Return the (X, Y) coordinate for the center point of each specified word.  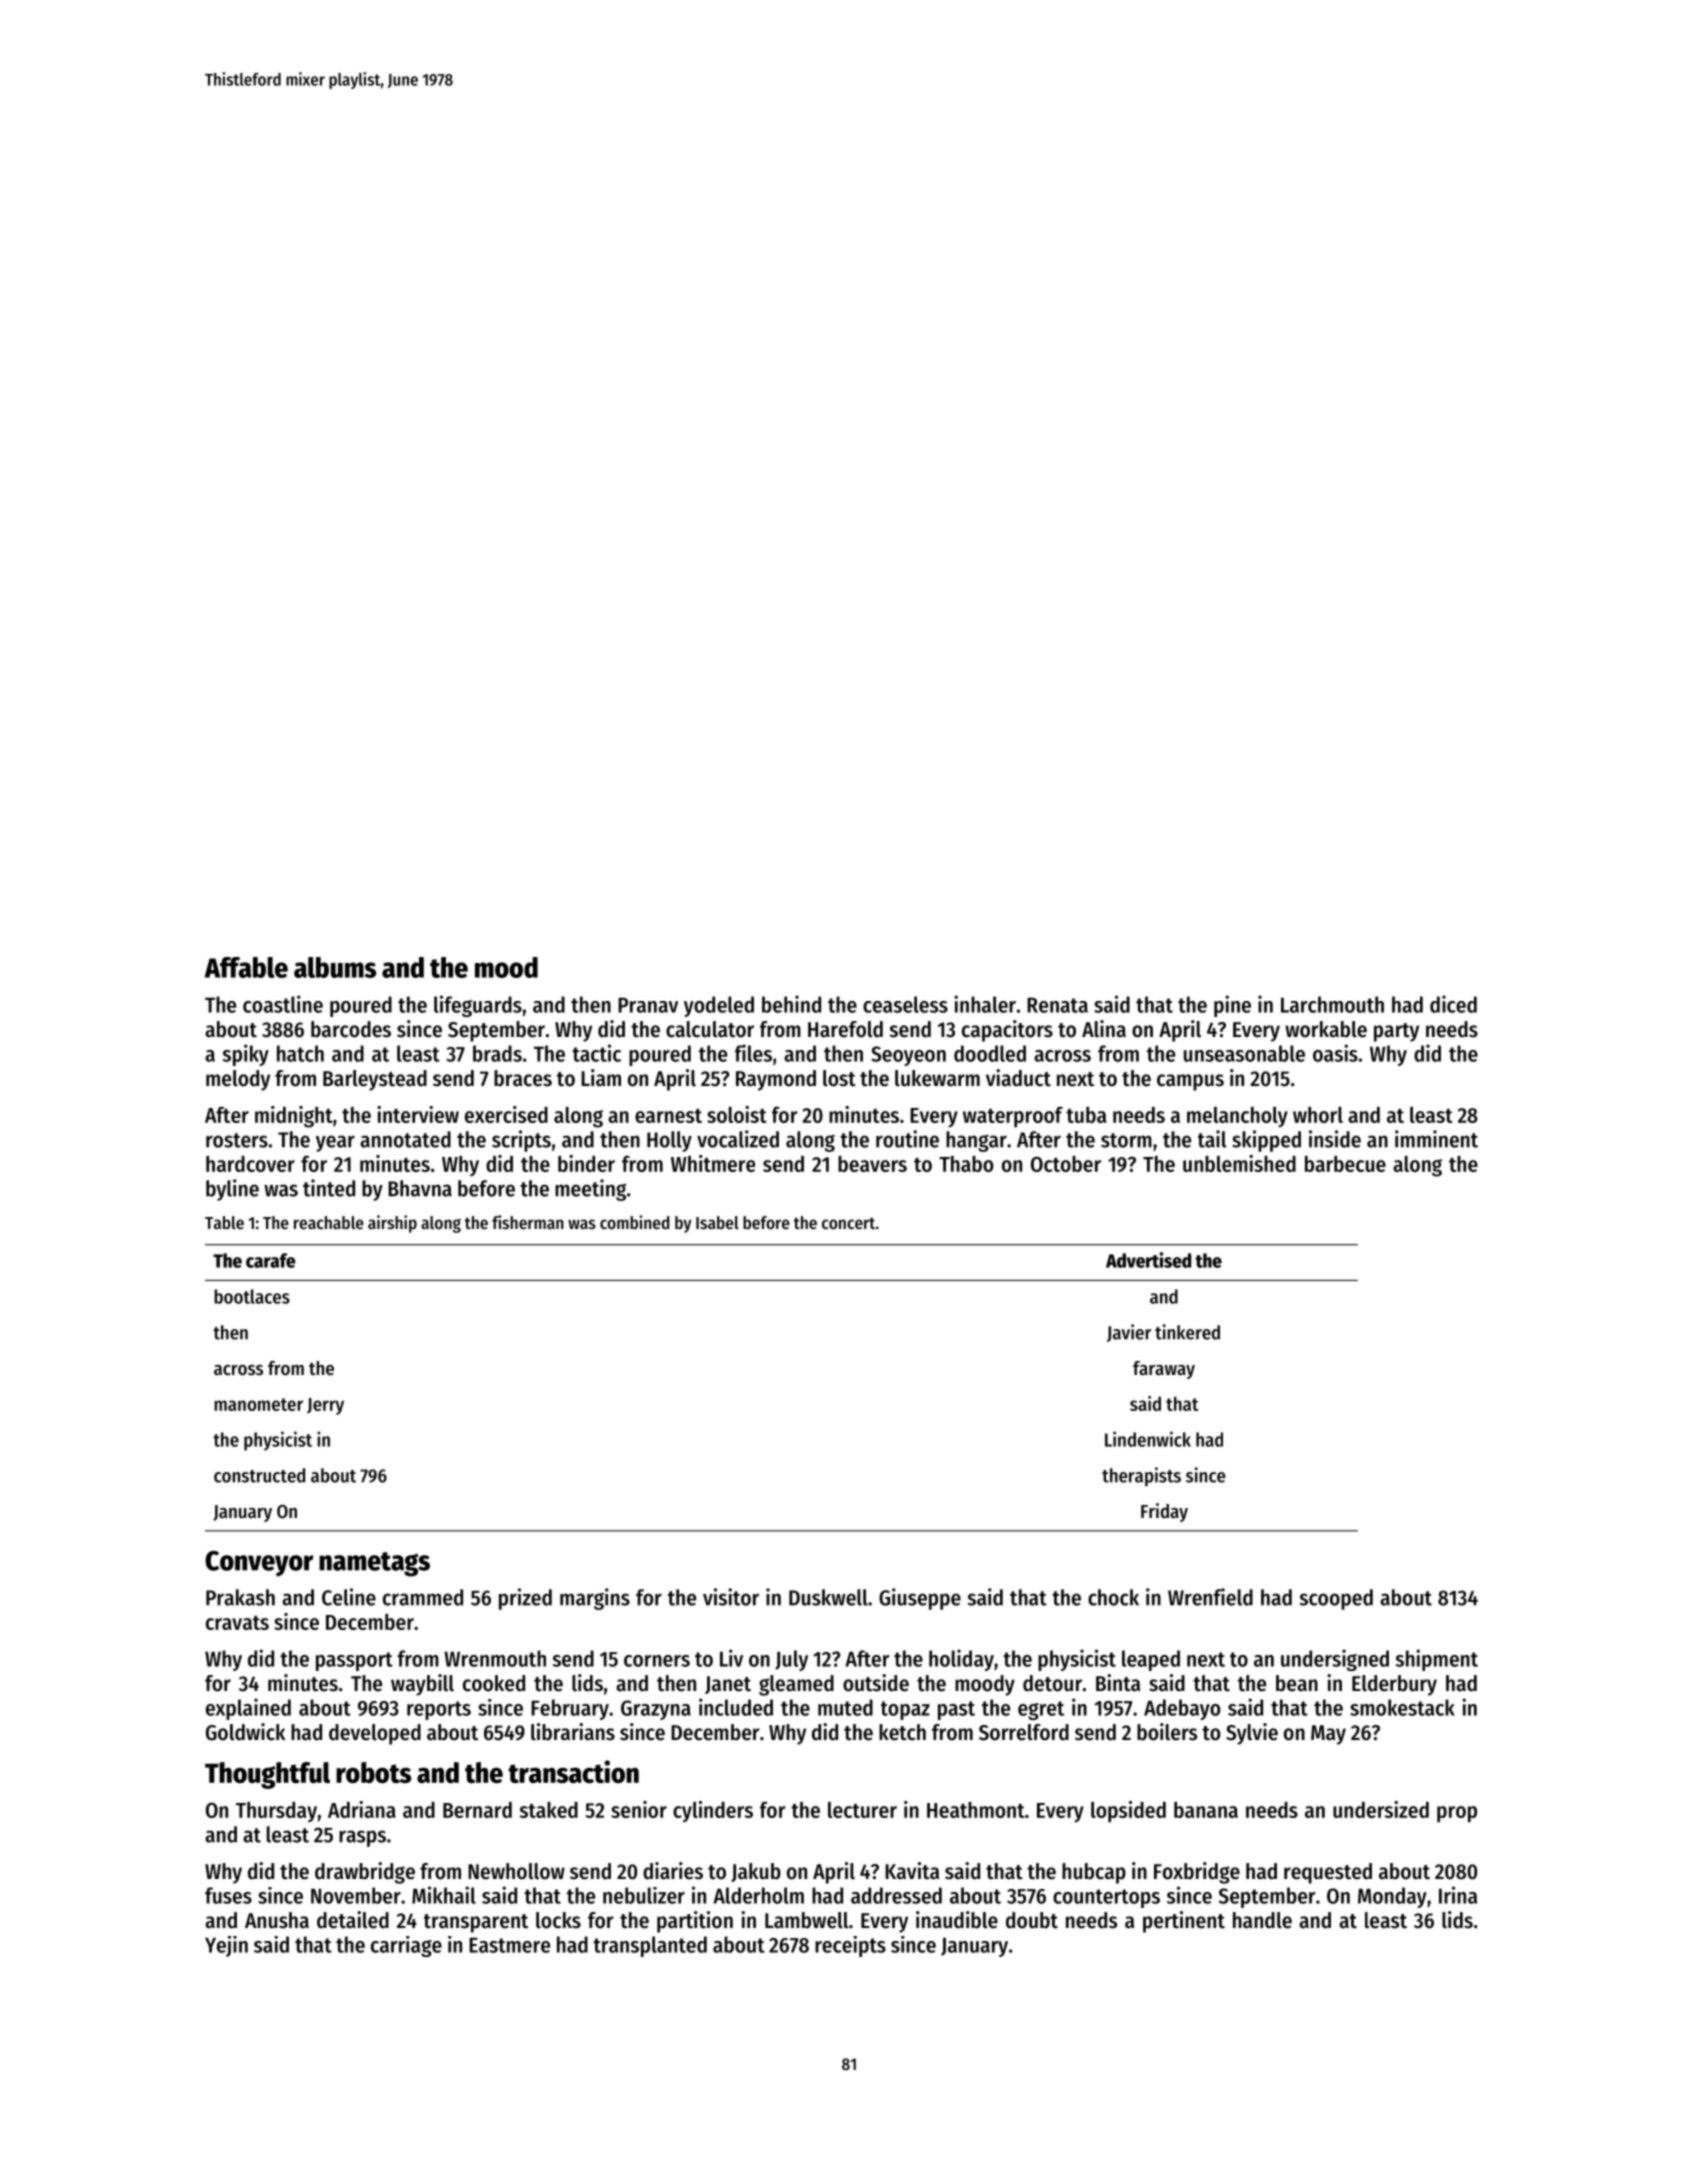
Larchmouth (1332, 1004)
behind (791, 1004)
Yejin (226, 1946)
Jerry (325, 1406)
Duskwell (828, 1597)
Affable (246, 967)
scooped (1336, 1599)
